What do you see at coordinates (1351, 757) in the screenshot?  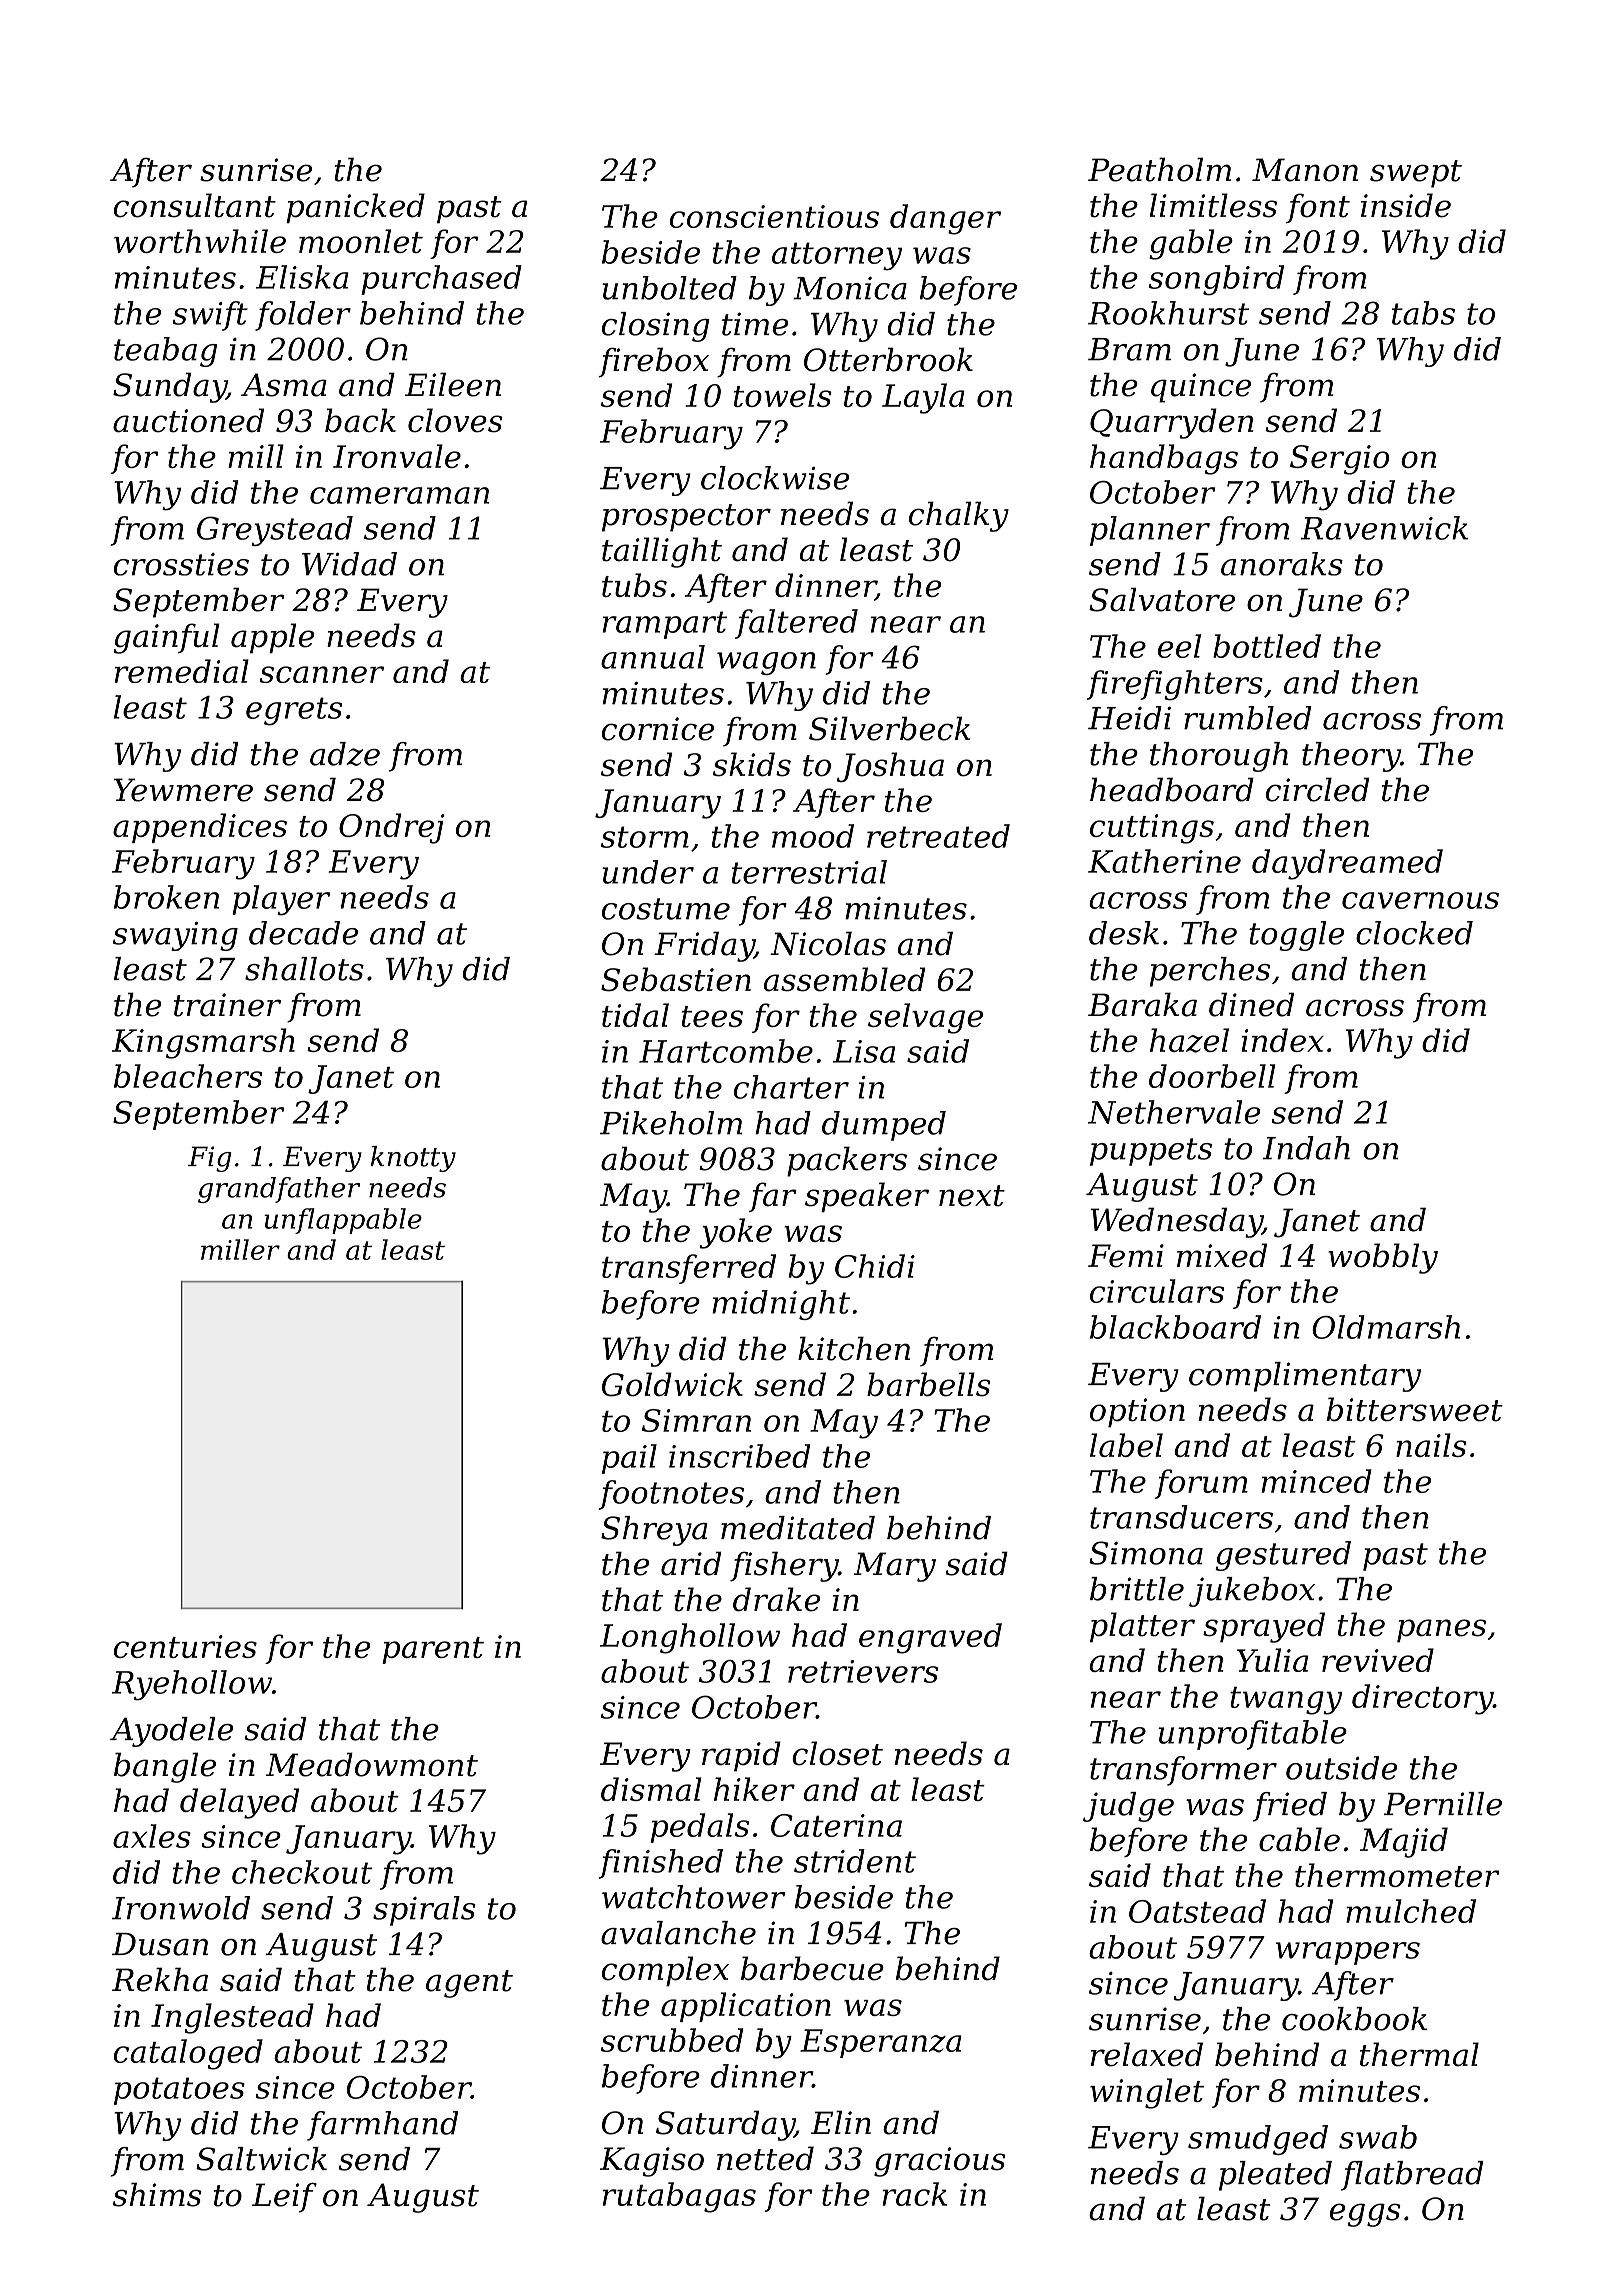 I see `theory` at bounding box center [1351, 757].
